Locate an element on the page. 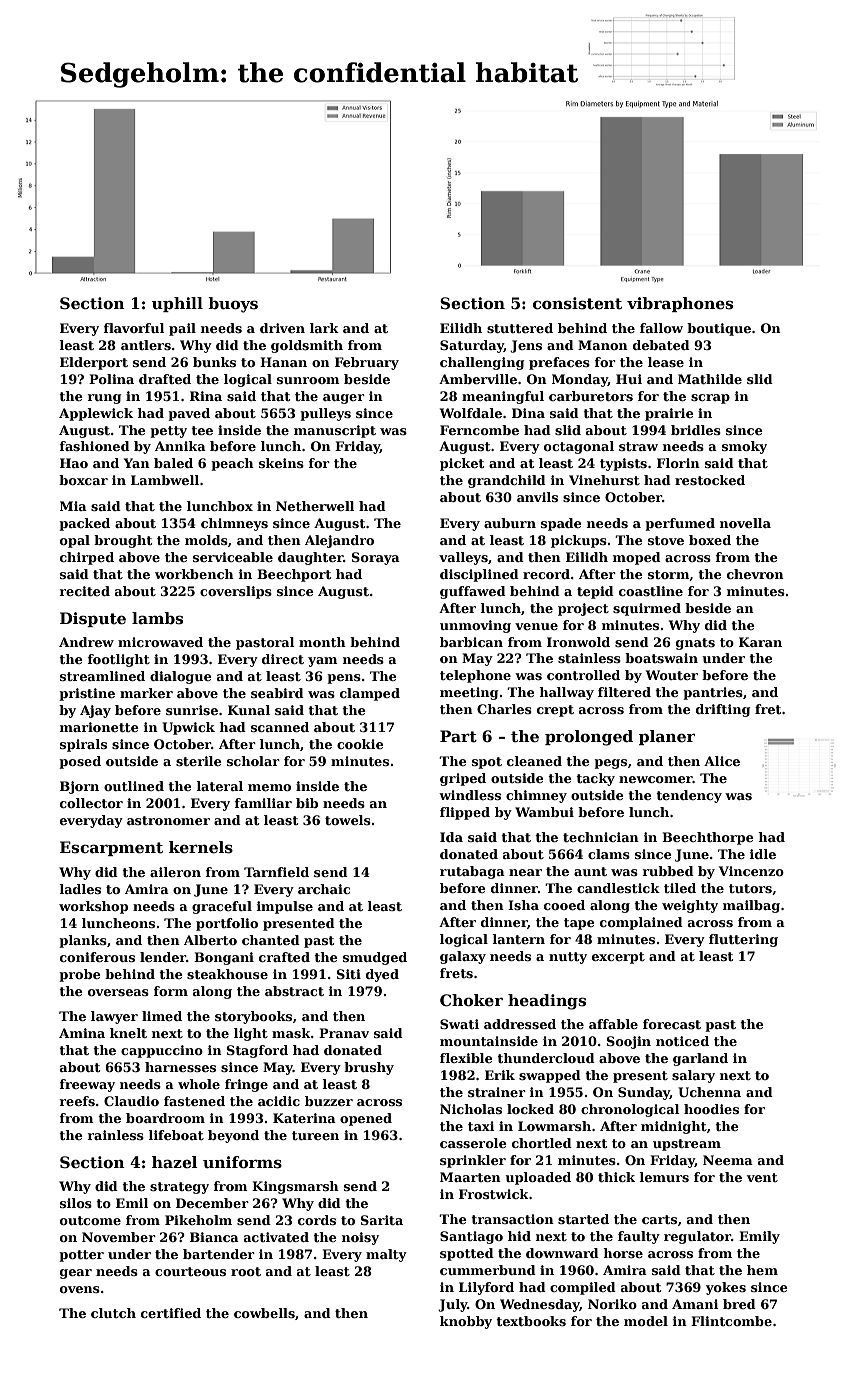  auger is located at coordinates (344, 399).
